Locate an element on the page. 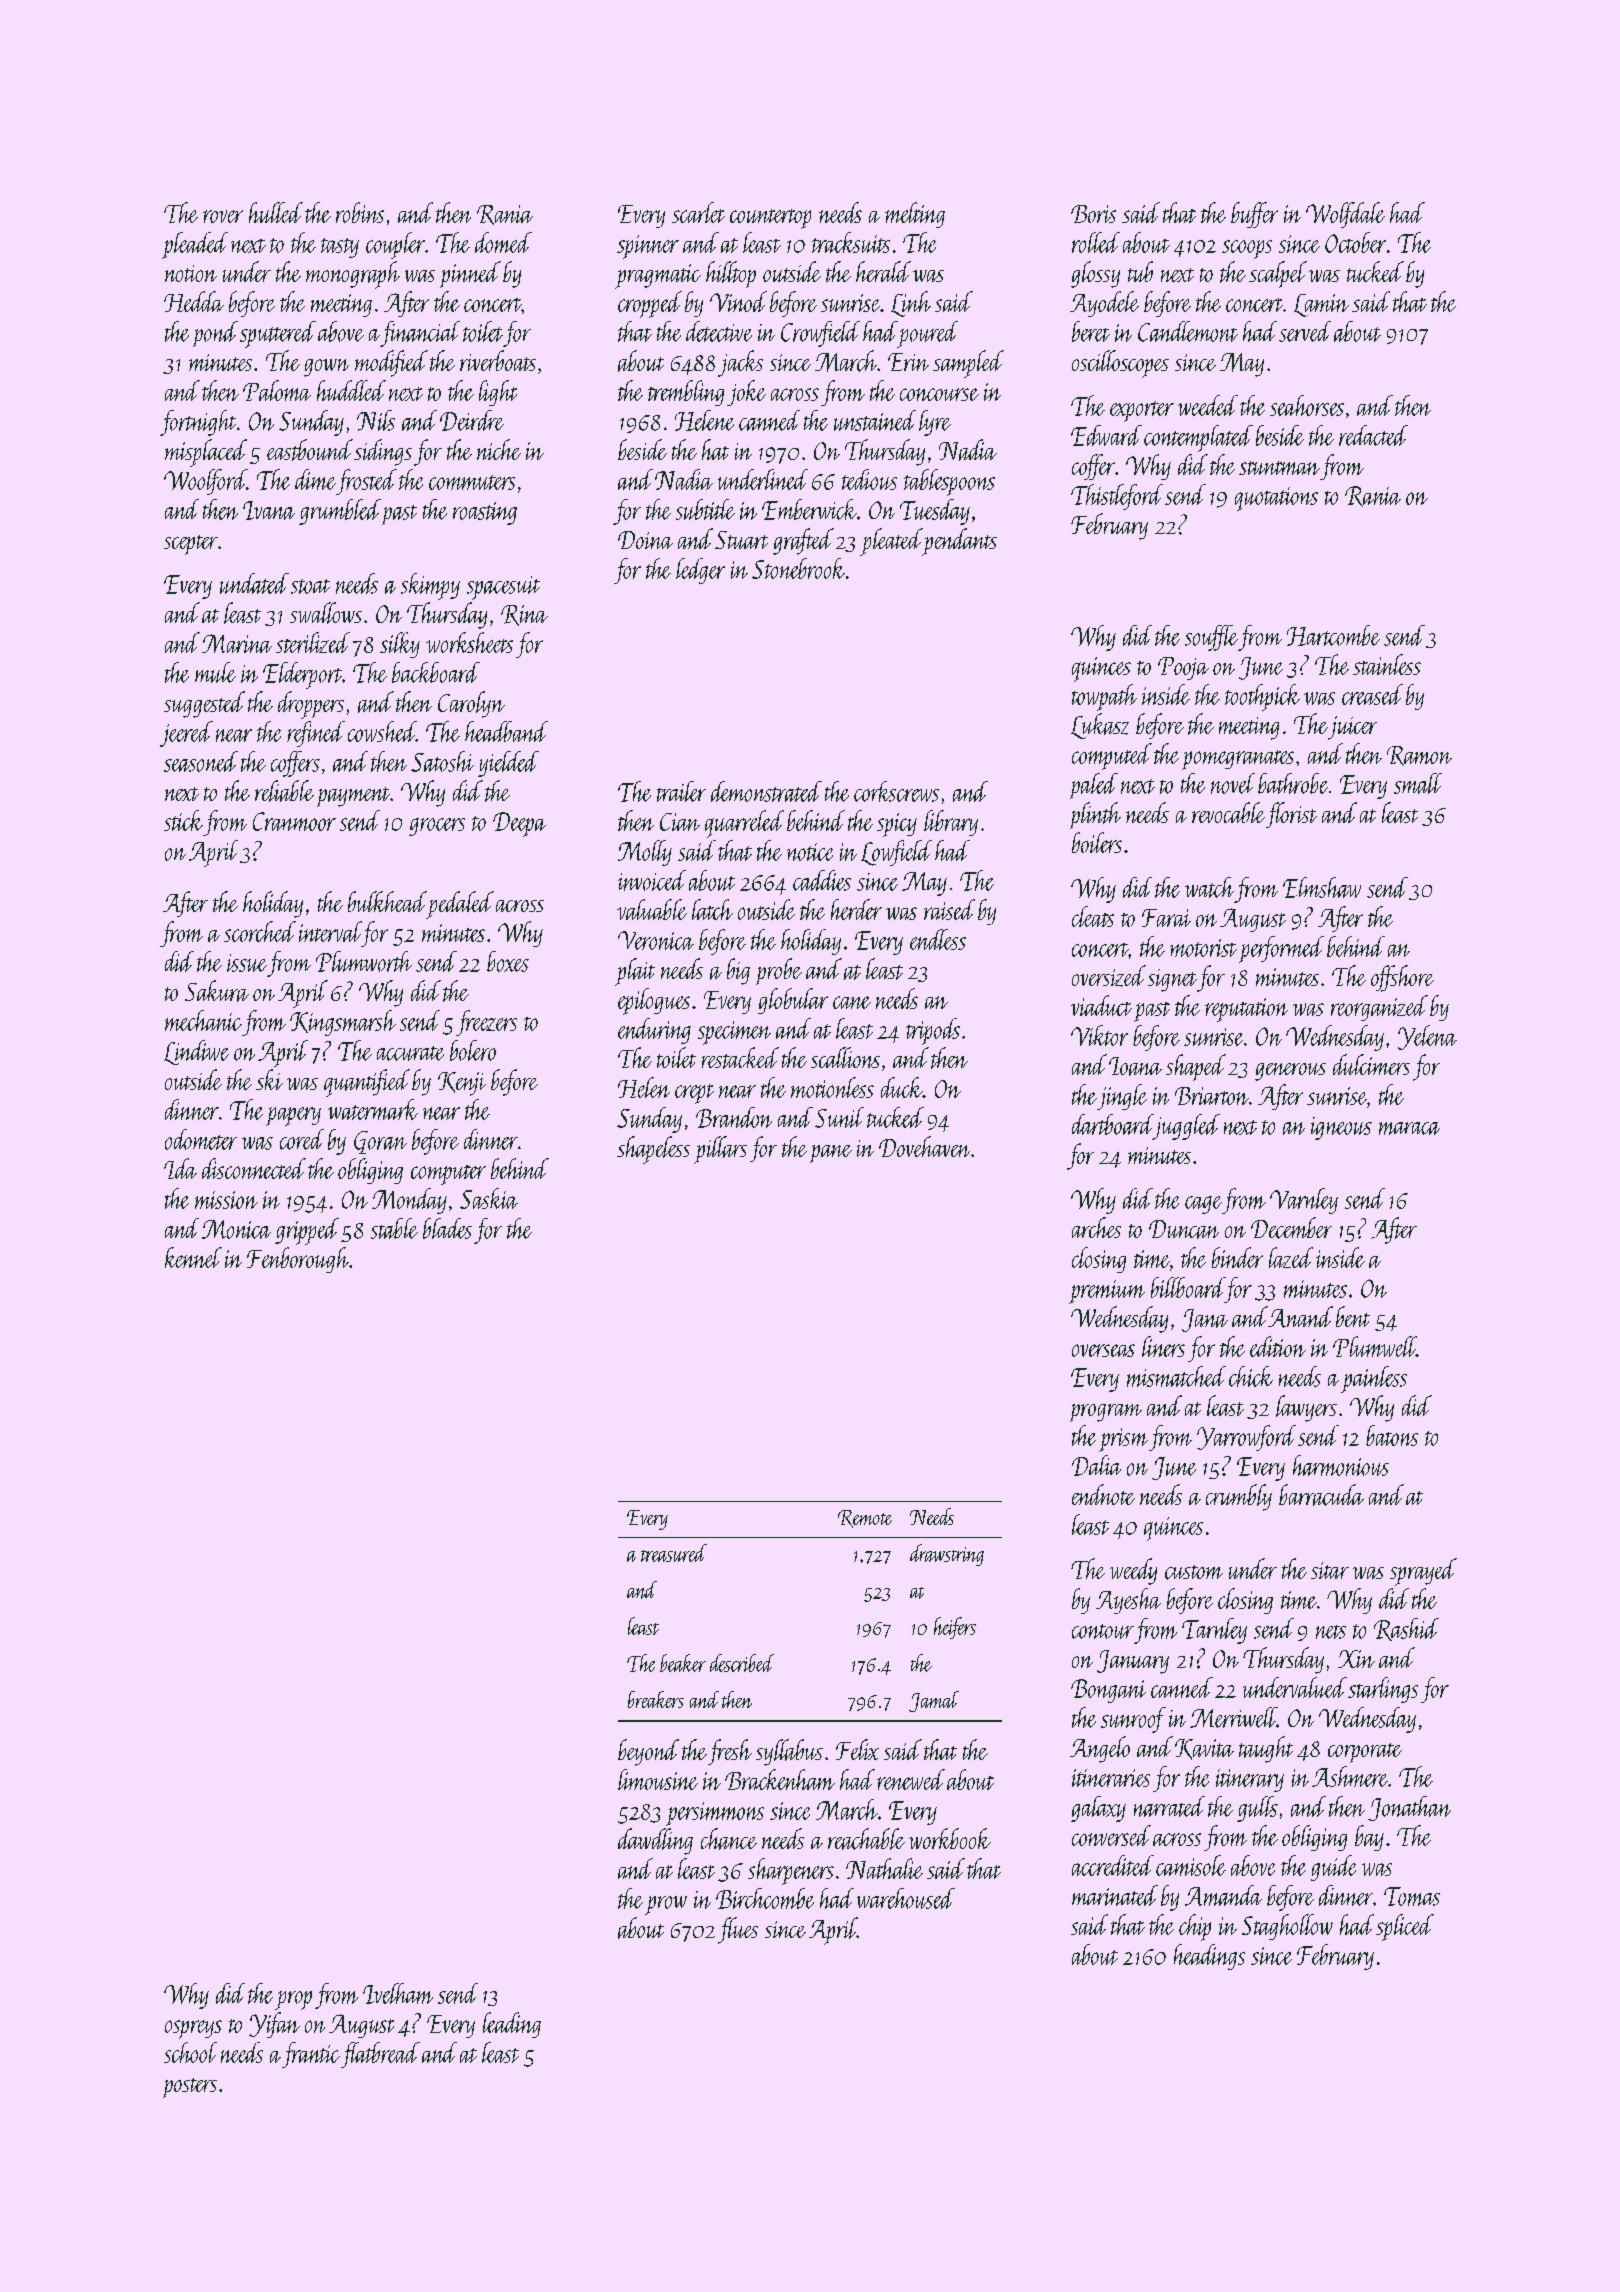 The image size is (1620, 2292). flatbread is located at coordinates (380, 2055).
